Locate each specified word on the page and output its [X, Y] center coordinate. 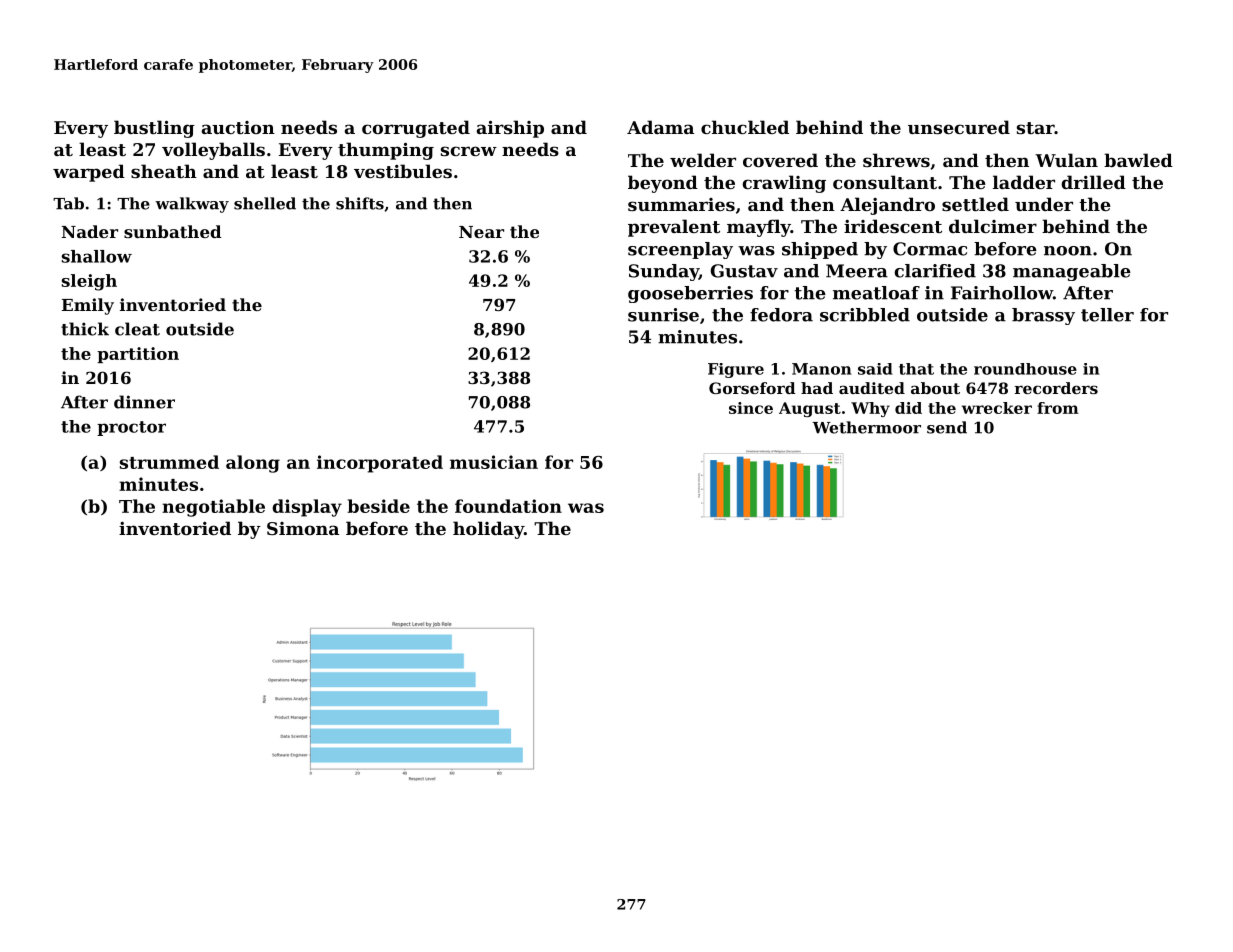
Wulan [1066, 160]
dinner [144, 402]
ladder [1024, 182]
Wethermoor [866, 427]
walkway [192, 205]
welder [703, 160]
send [947, 427]
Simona [303, 528]
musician [494, 462]
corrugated [416, 129]
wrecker [997, 408]
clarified [935, 271]
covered [780, 160]
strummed [169, 462]
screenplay [680, 250]
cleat [137, 329]
